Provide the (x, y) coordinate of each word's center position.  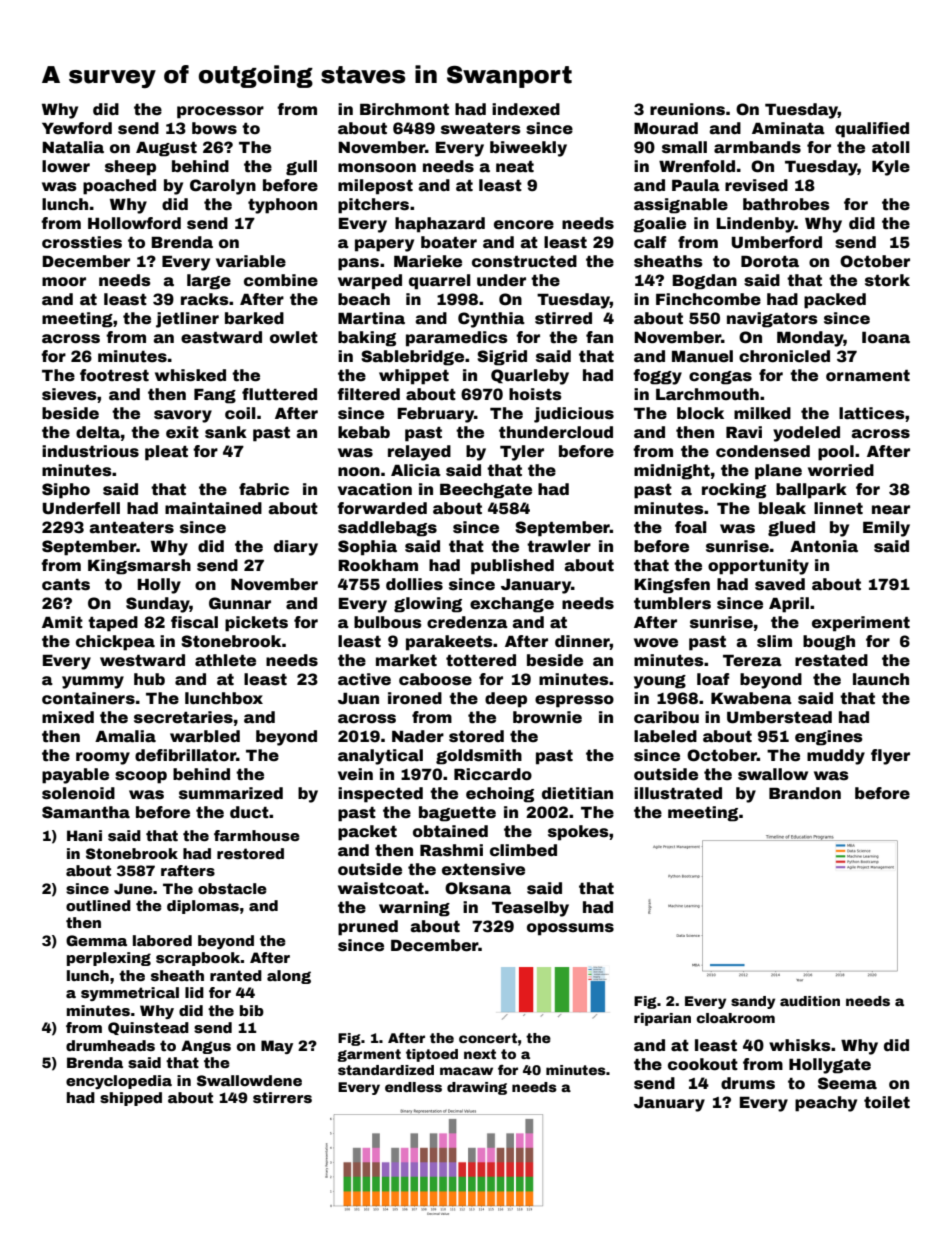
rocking (734, 491)
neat (515, 167)
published (512, 567)
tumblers (672, 603)
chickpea (115, 643)
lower (66, 166)
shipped (131, 1099)
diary (296, 548)
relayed (419, 453)
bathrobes (786, 204)
